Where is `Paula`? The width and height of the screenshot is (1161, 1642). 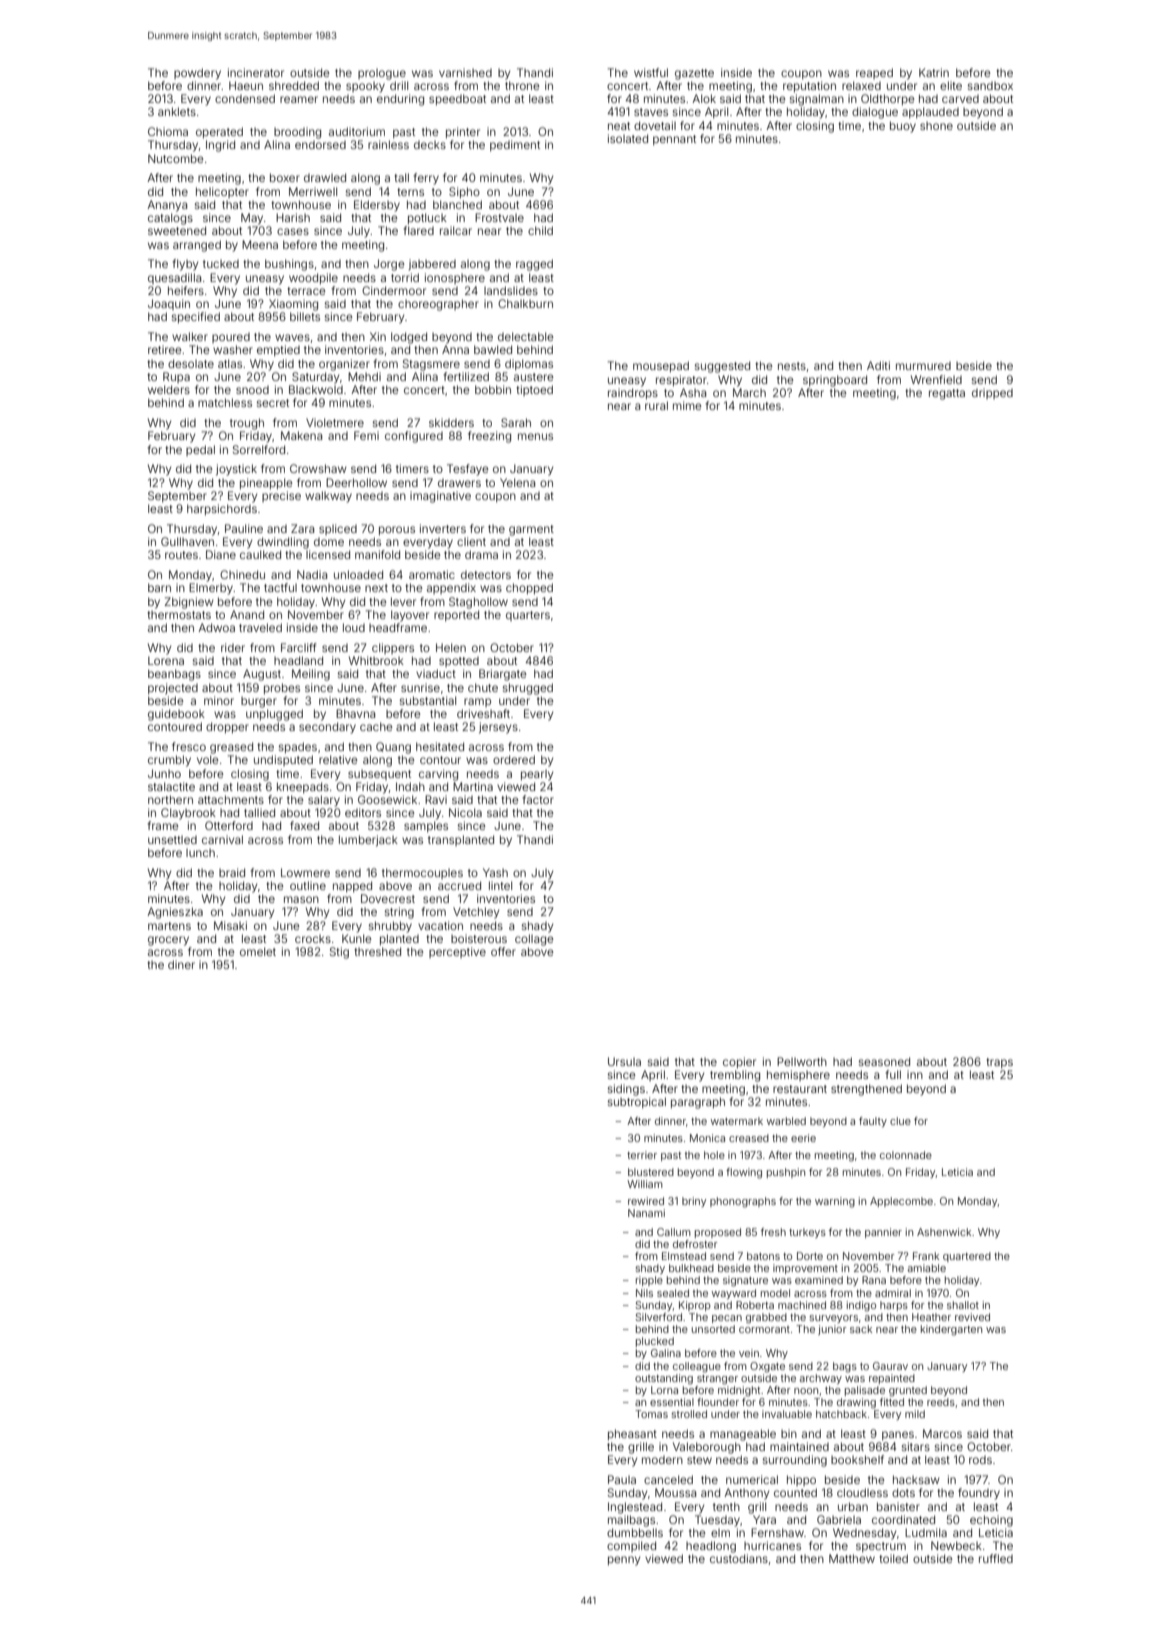 Paula is located at coordinates (622, 1479).
